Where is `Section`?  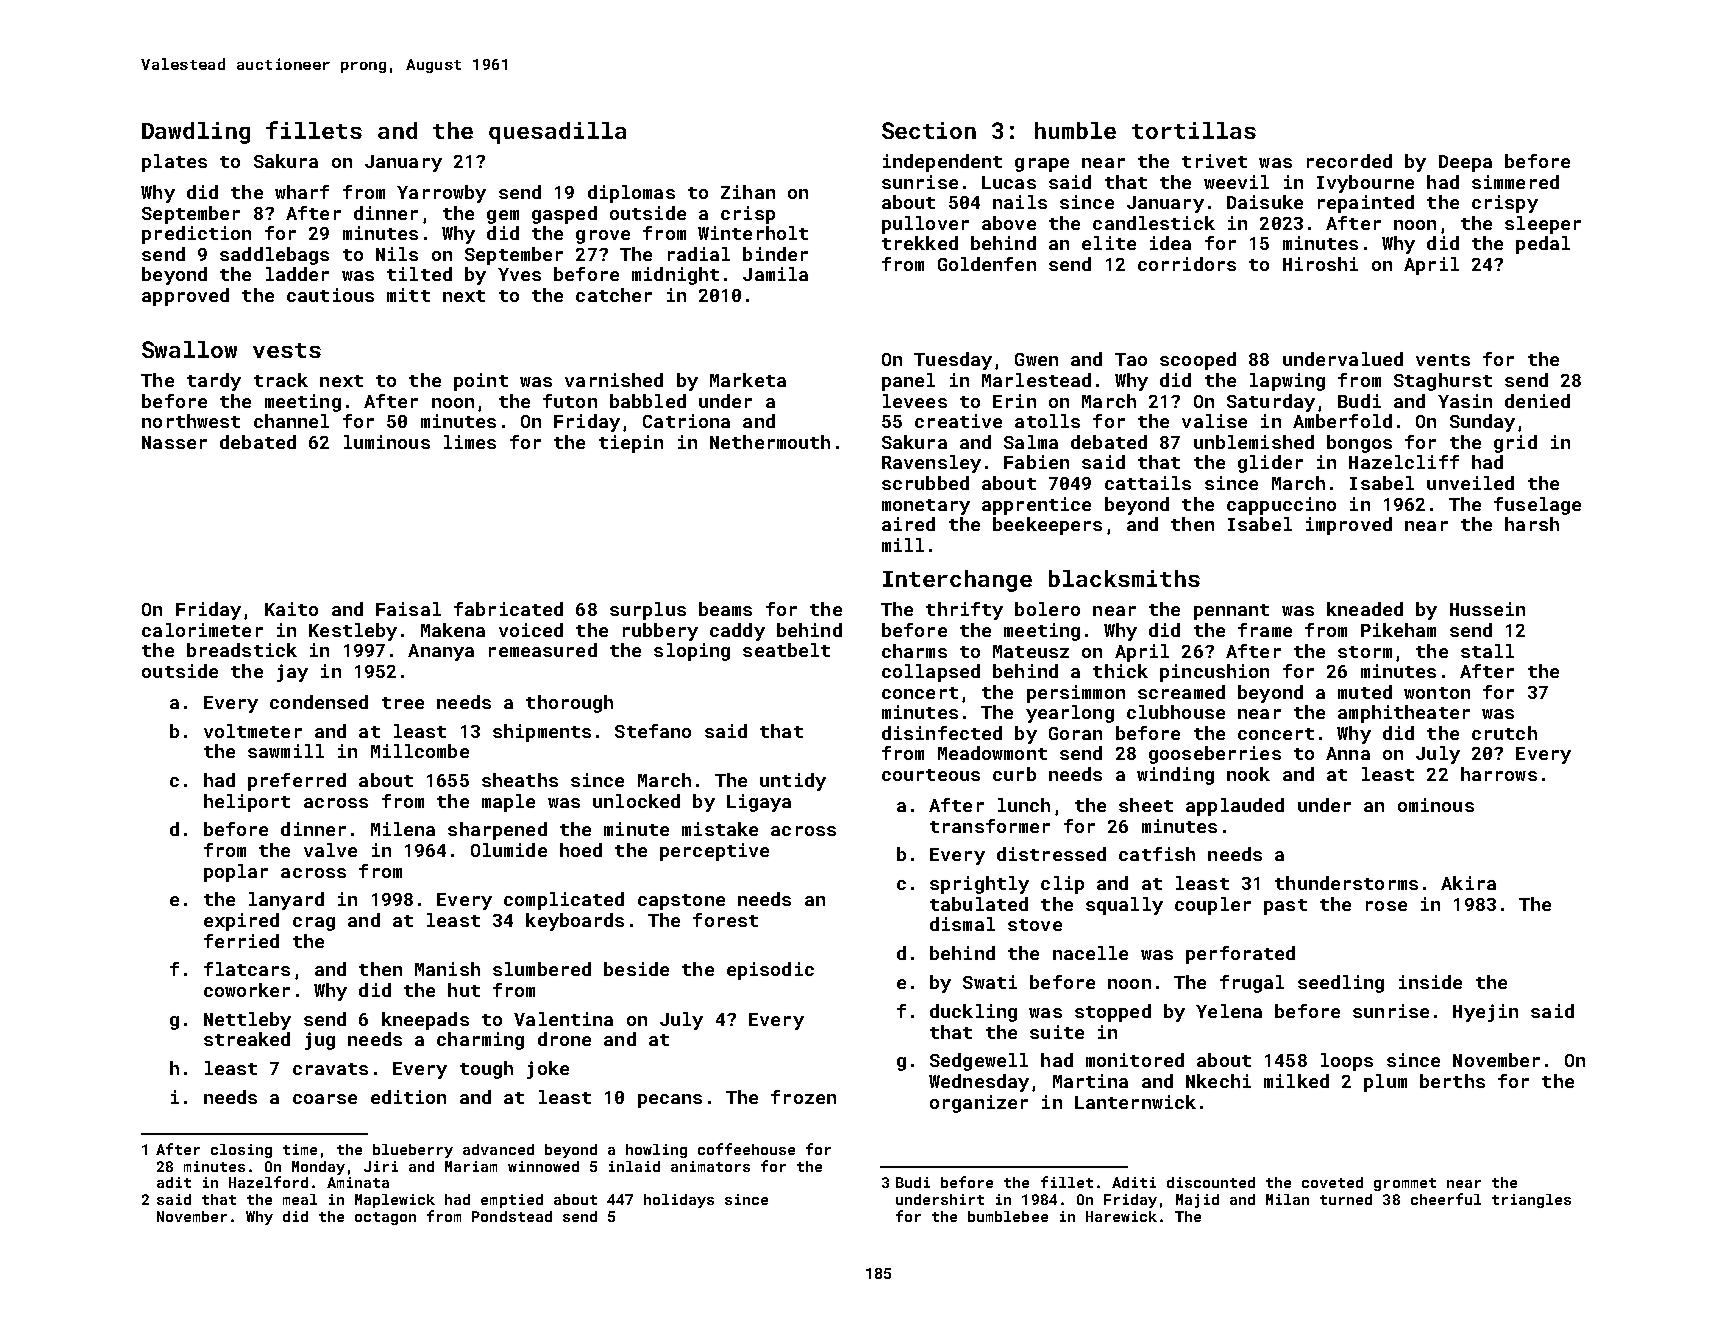 Section is located at coordinates (929, 130).
